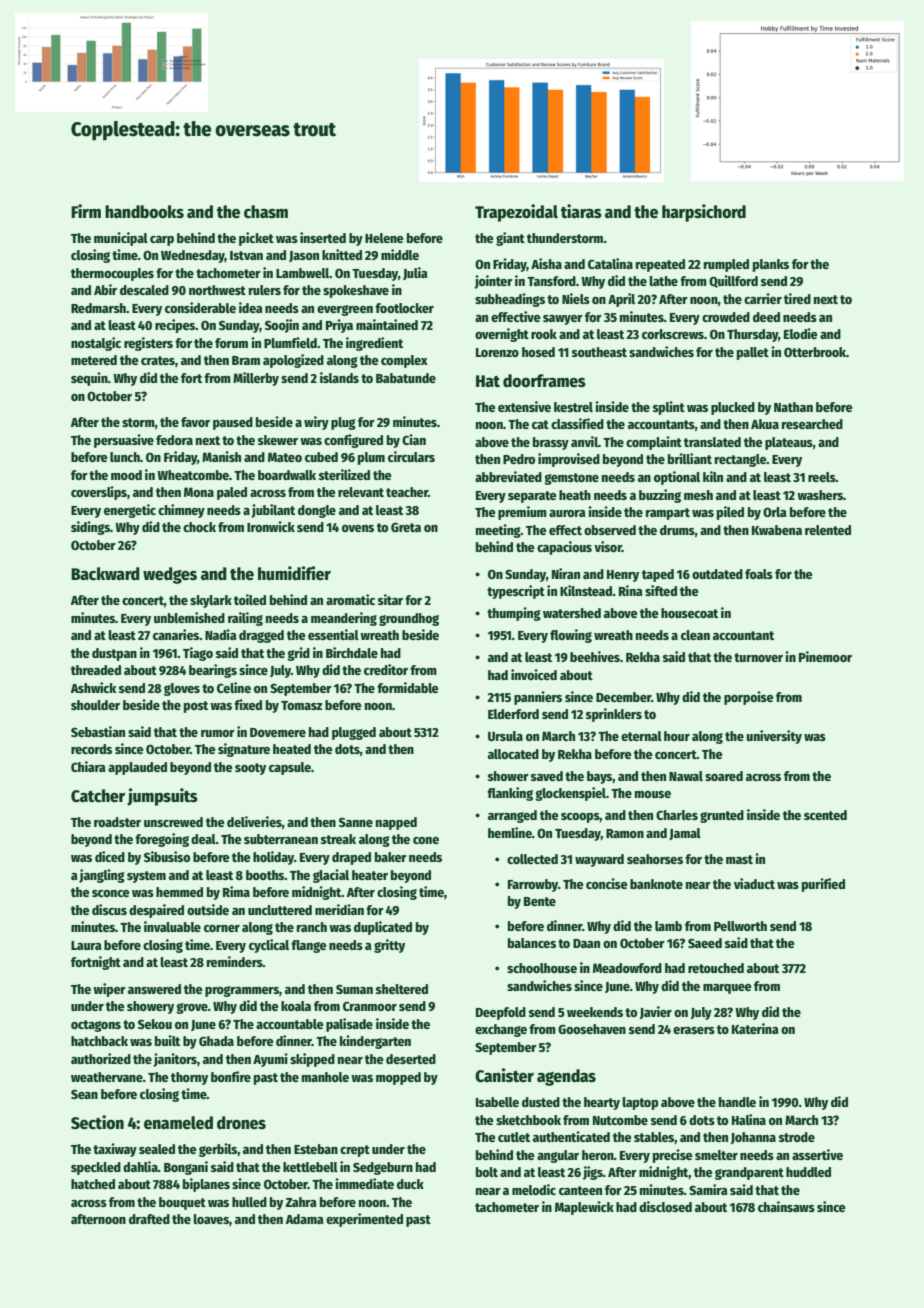 Image resolution: width=924 pixels, height=1308 pixels. What do you see at coordinates (786, 1206) in the document?
I see `chainsaws` at bounding box center [786, 1206].
